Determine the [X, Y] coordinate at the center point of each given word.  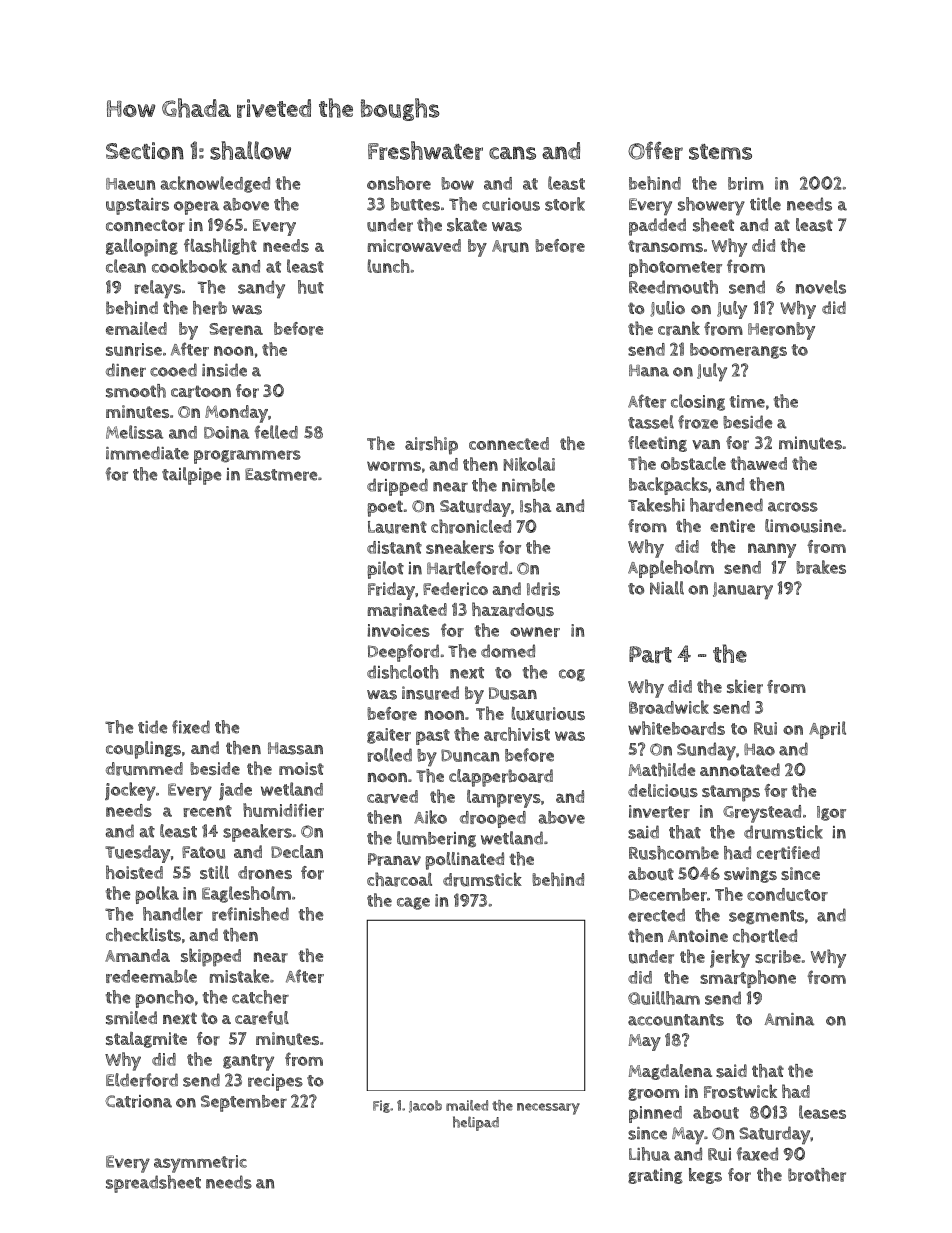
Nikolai [529, 464]
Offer [655, 150]
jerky [730, 958]
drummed [144, 769]
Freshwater [425, 150]
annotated [740, 769]
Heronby [781, 331]
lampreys [504, 799]
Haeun [130, 184]
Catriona [138, 1101]
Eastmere [281, 474]
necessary [548, 1109]
